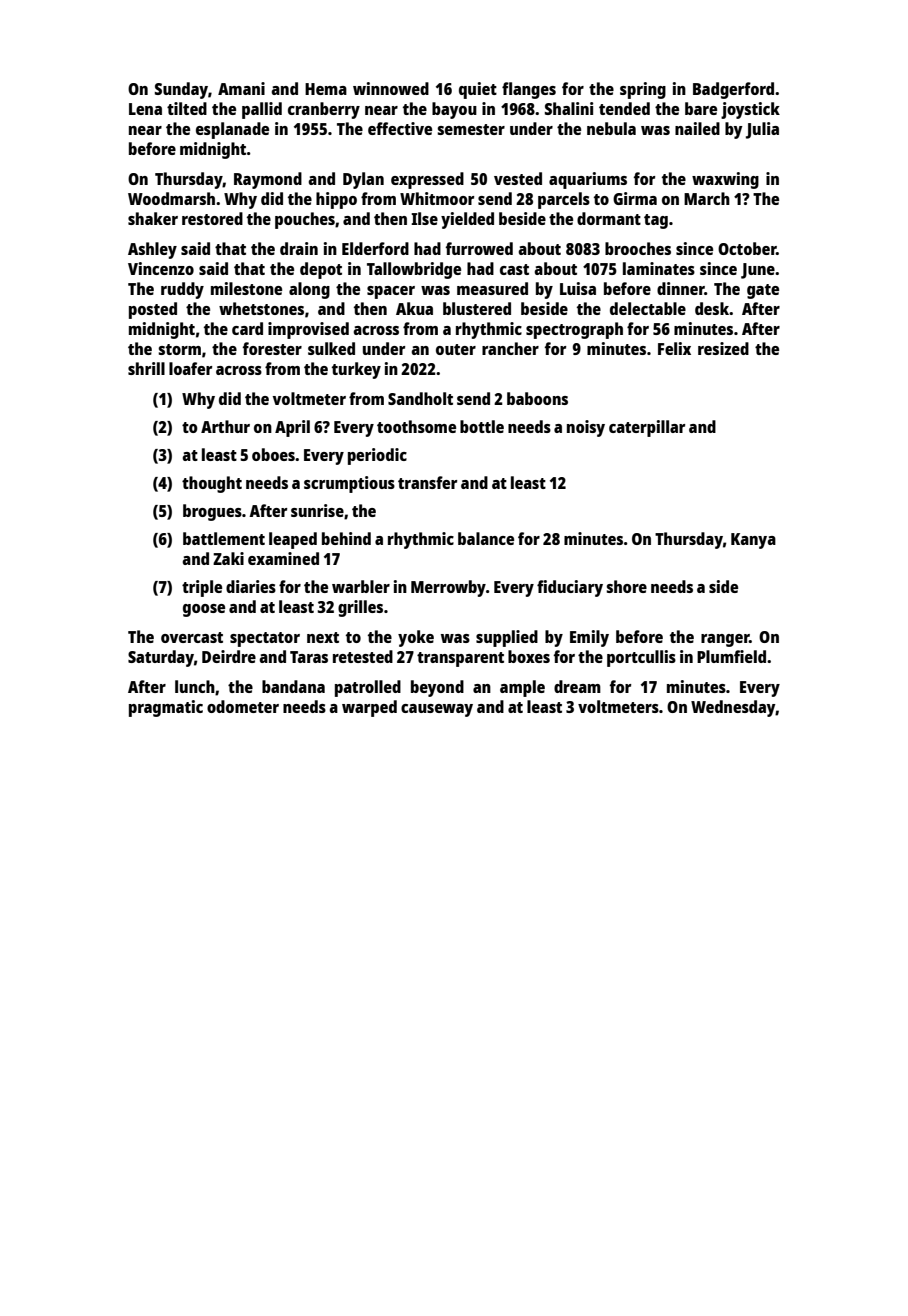 The height and width of the screenshot is (1316, 908). Describe the element at coordinates (643, 90) in the screenshot. I see `spring` at that location.
